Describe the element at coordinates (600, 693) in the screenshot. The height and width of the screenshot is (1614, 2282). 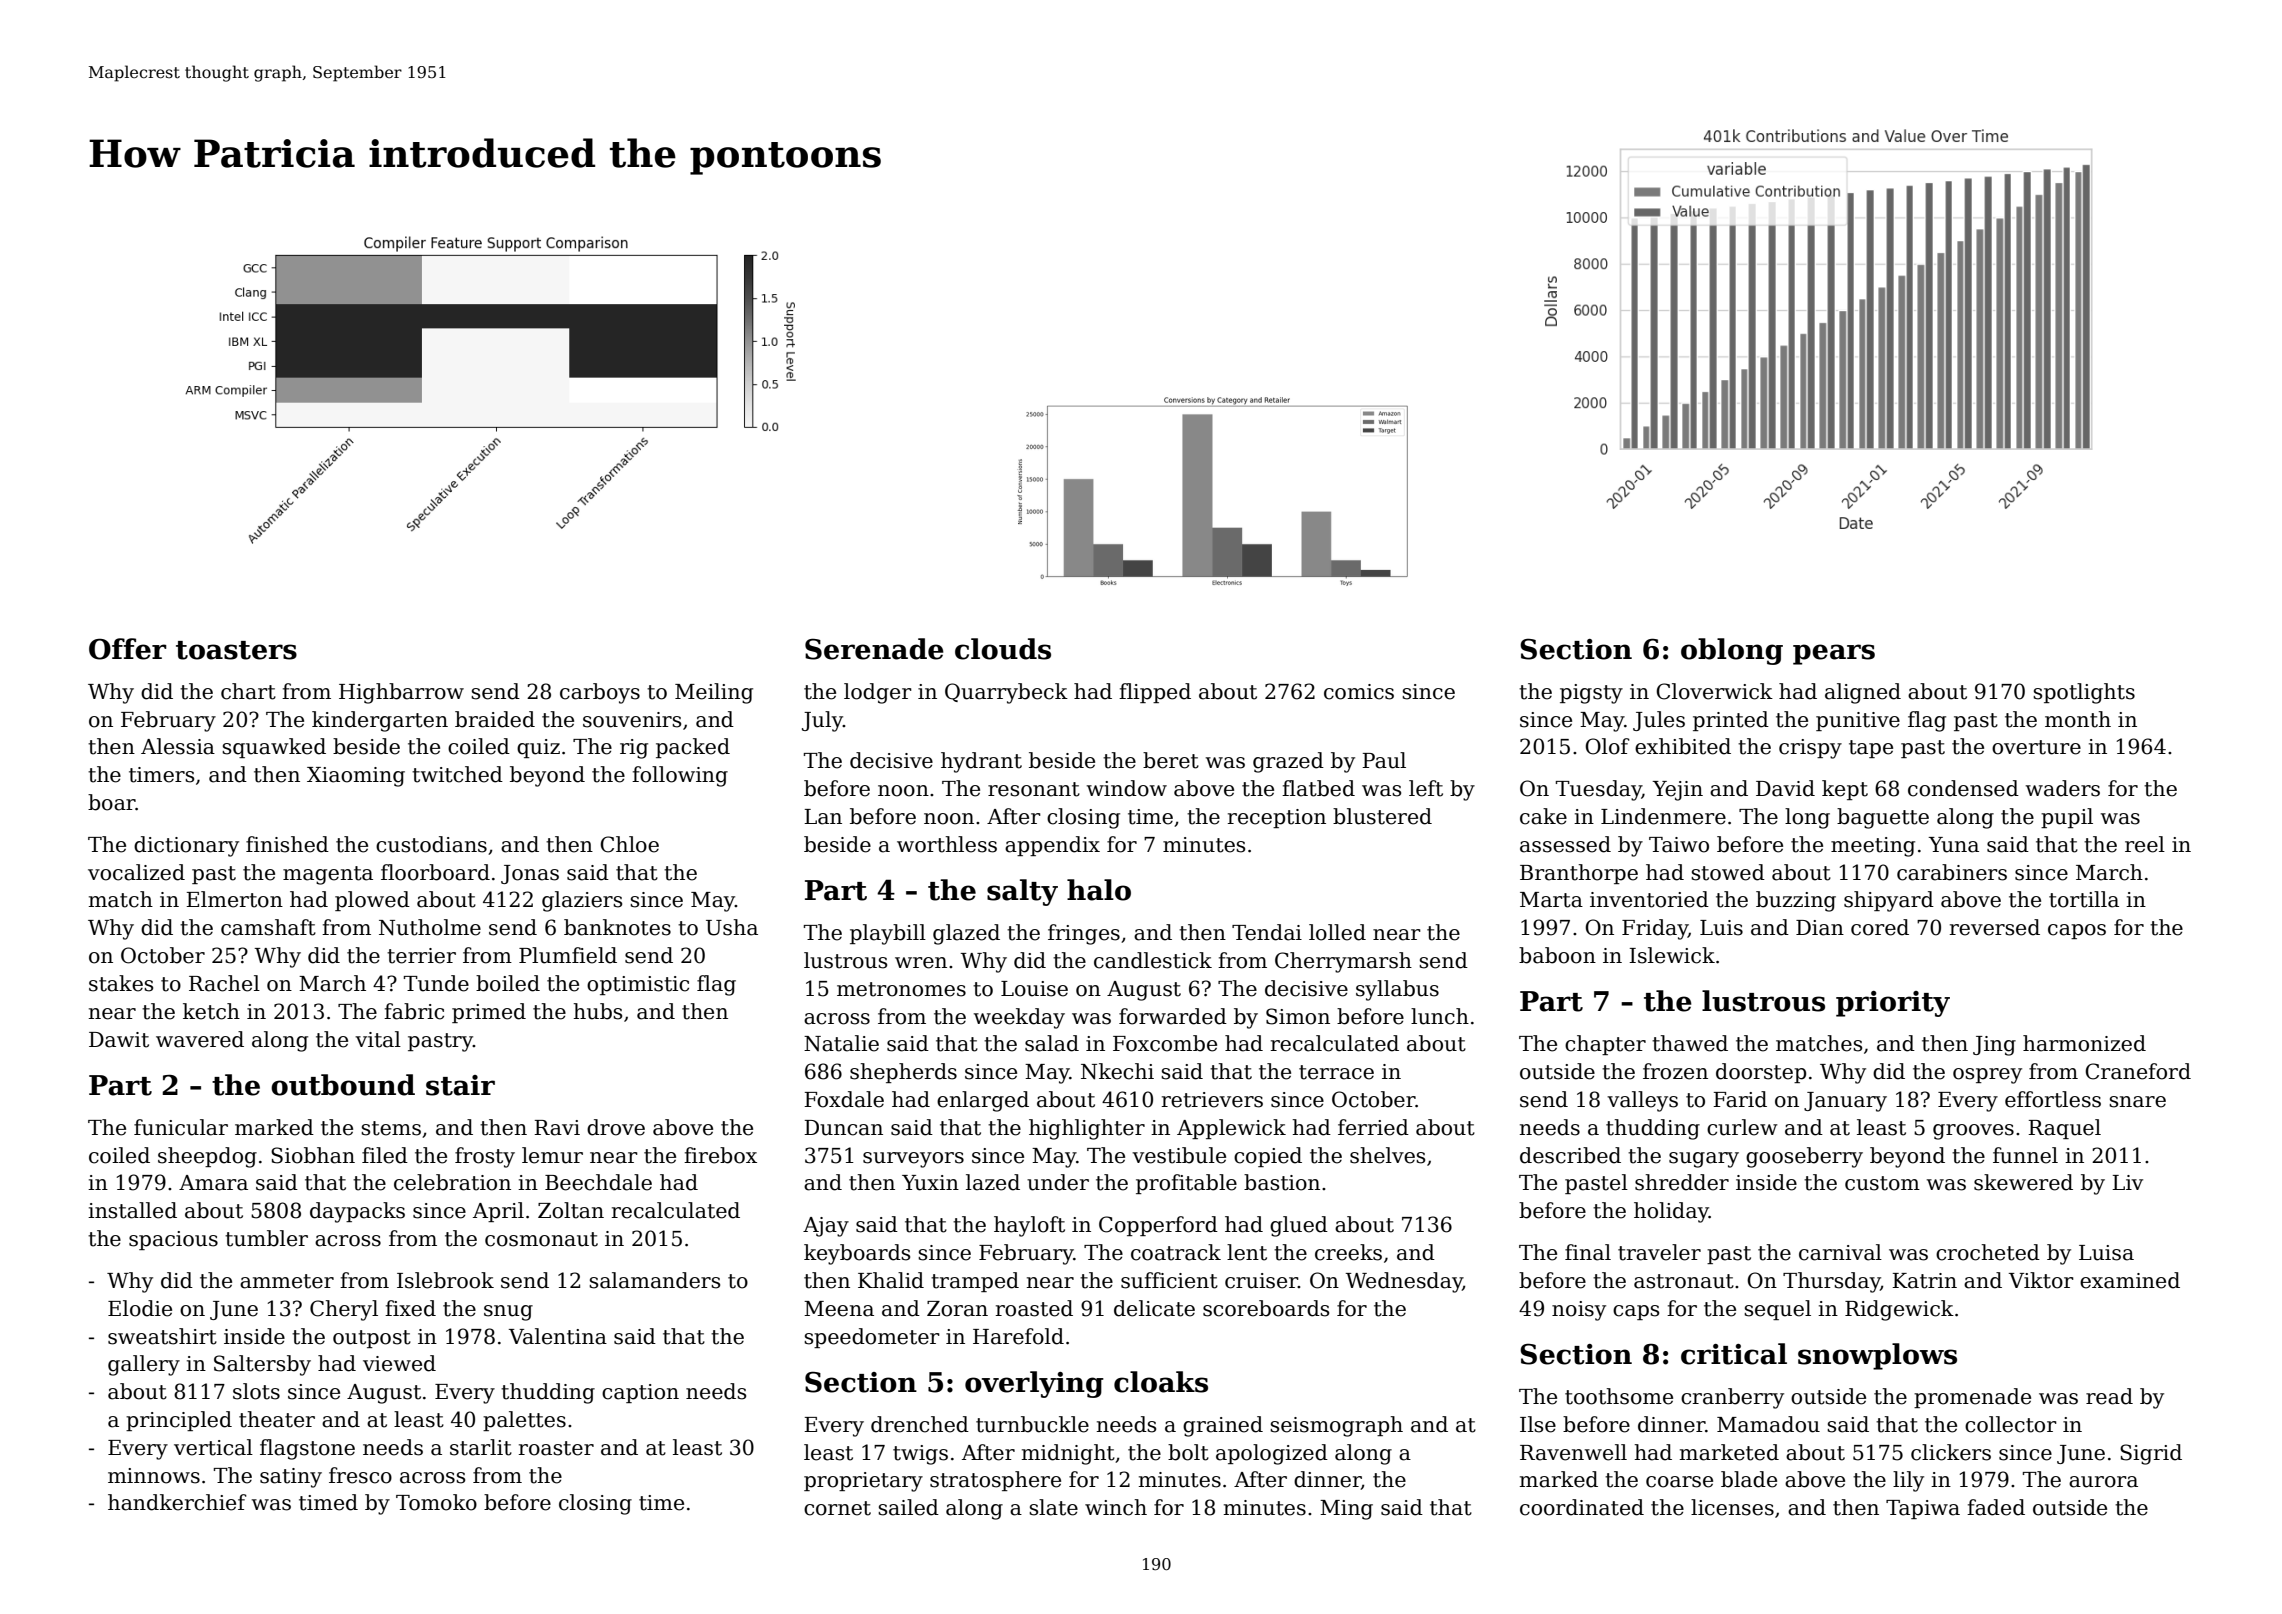
I see `carboys` at that location.
